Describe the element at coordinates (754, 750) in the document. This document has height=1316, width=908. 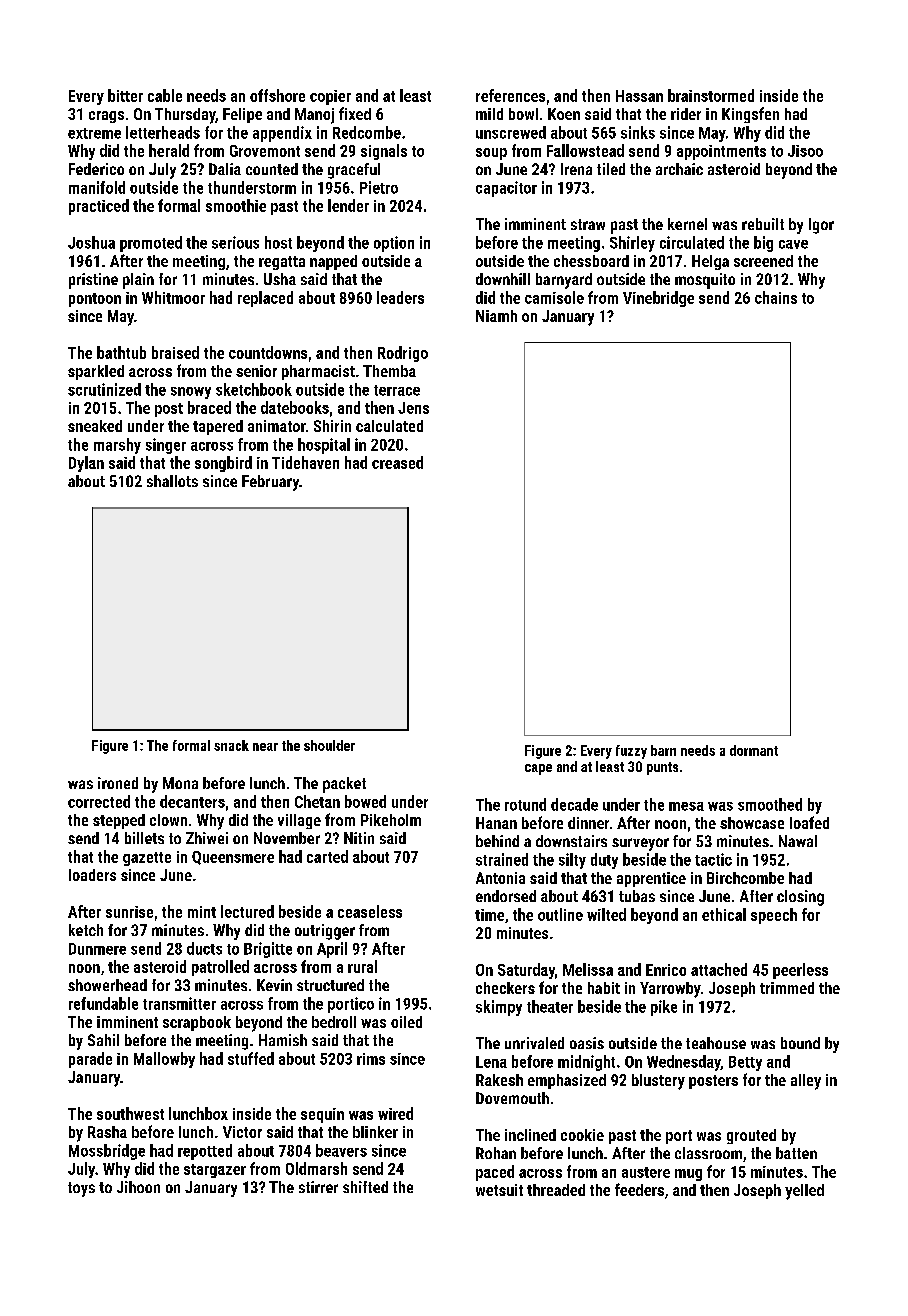
I see `dormant` at that location.
